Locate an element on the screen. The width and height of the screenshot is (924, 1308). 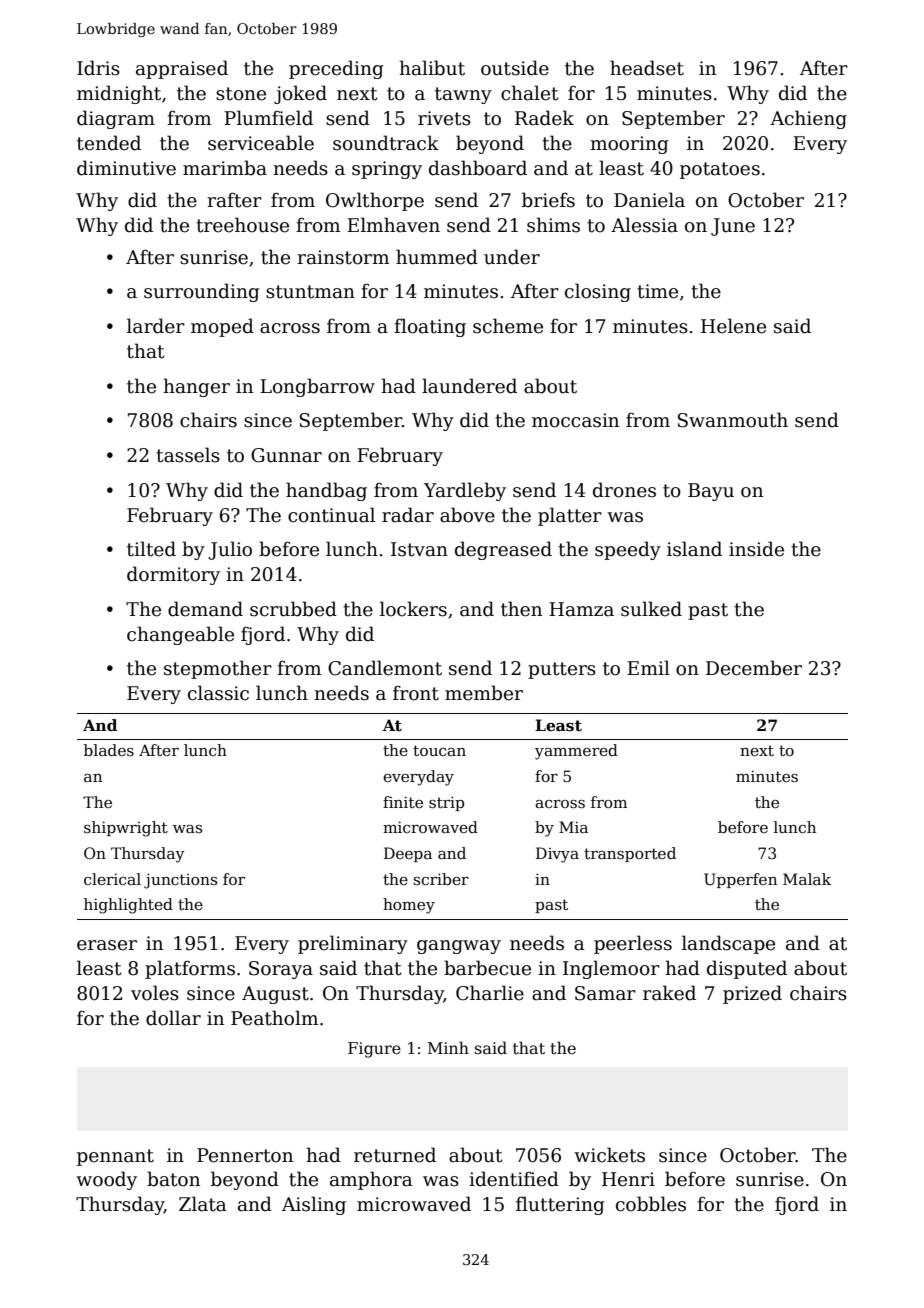
classic is located at coordinates (218, 693).
